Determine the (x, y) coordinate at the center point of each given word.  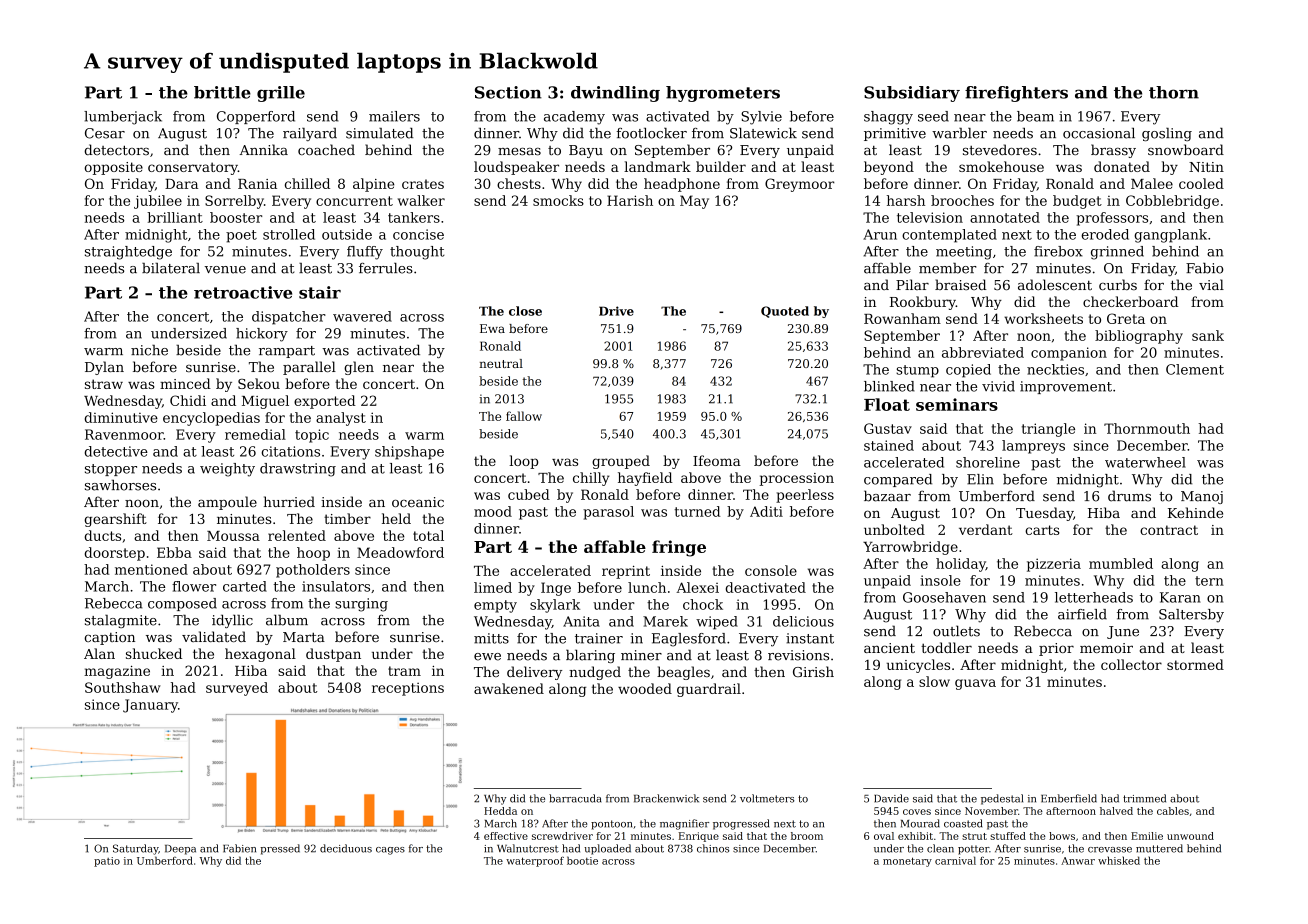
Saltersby (1191, 616)
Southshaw (123, 687)
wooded (645, 688)
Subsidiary (912, 94)
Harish (630, 200)
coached (326, 150)
